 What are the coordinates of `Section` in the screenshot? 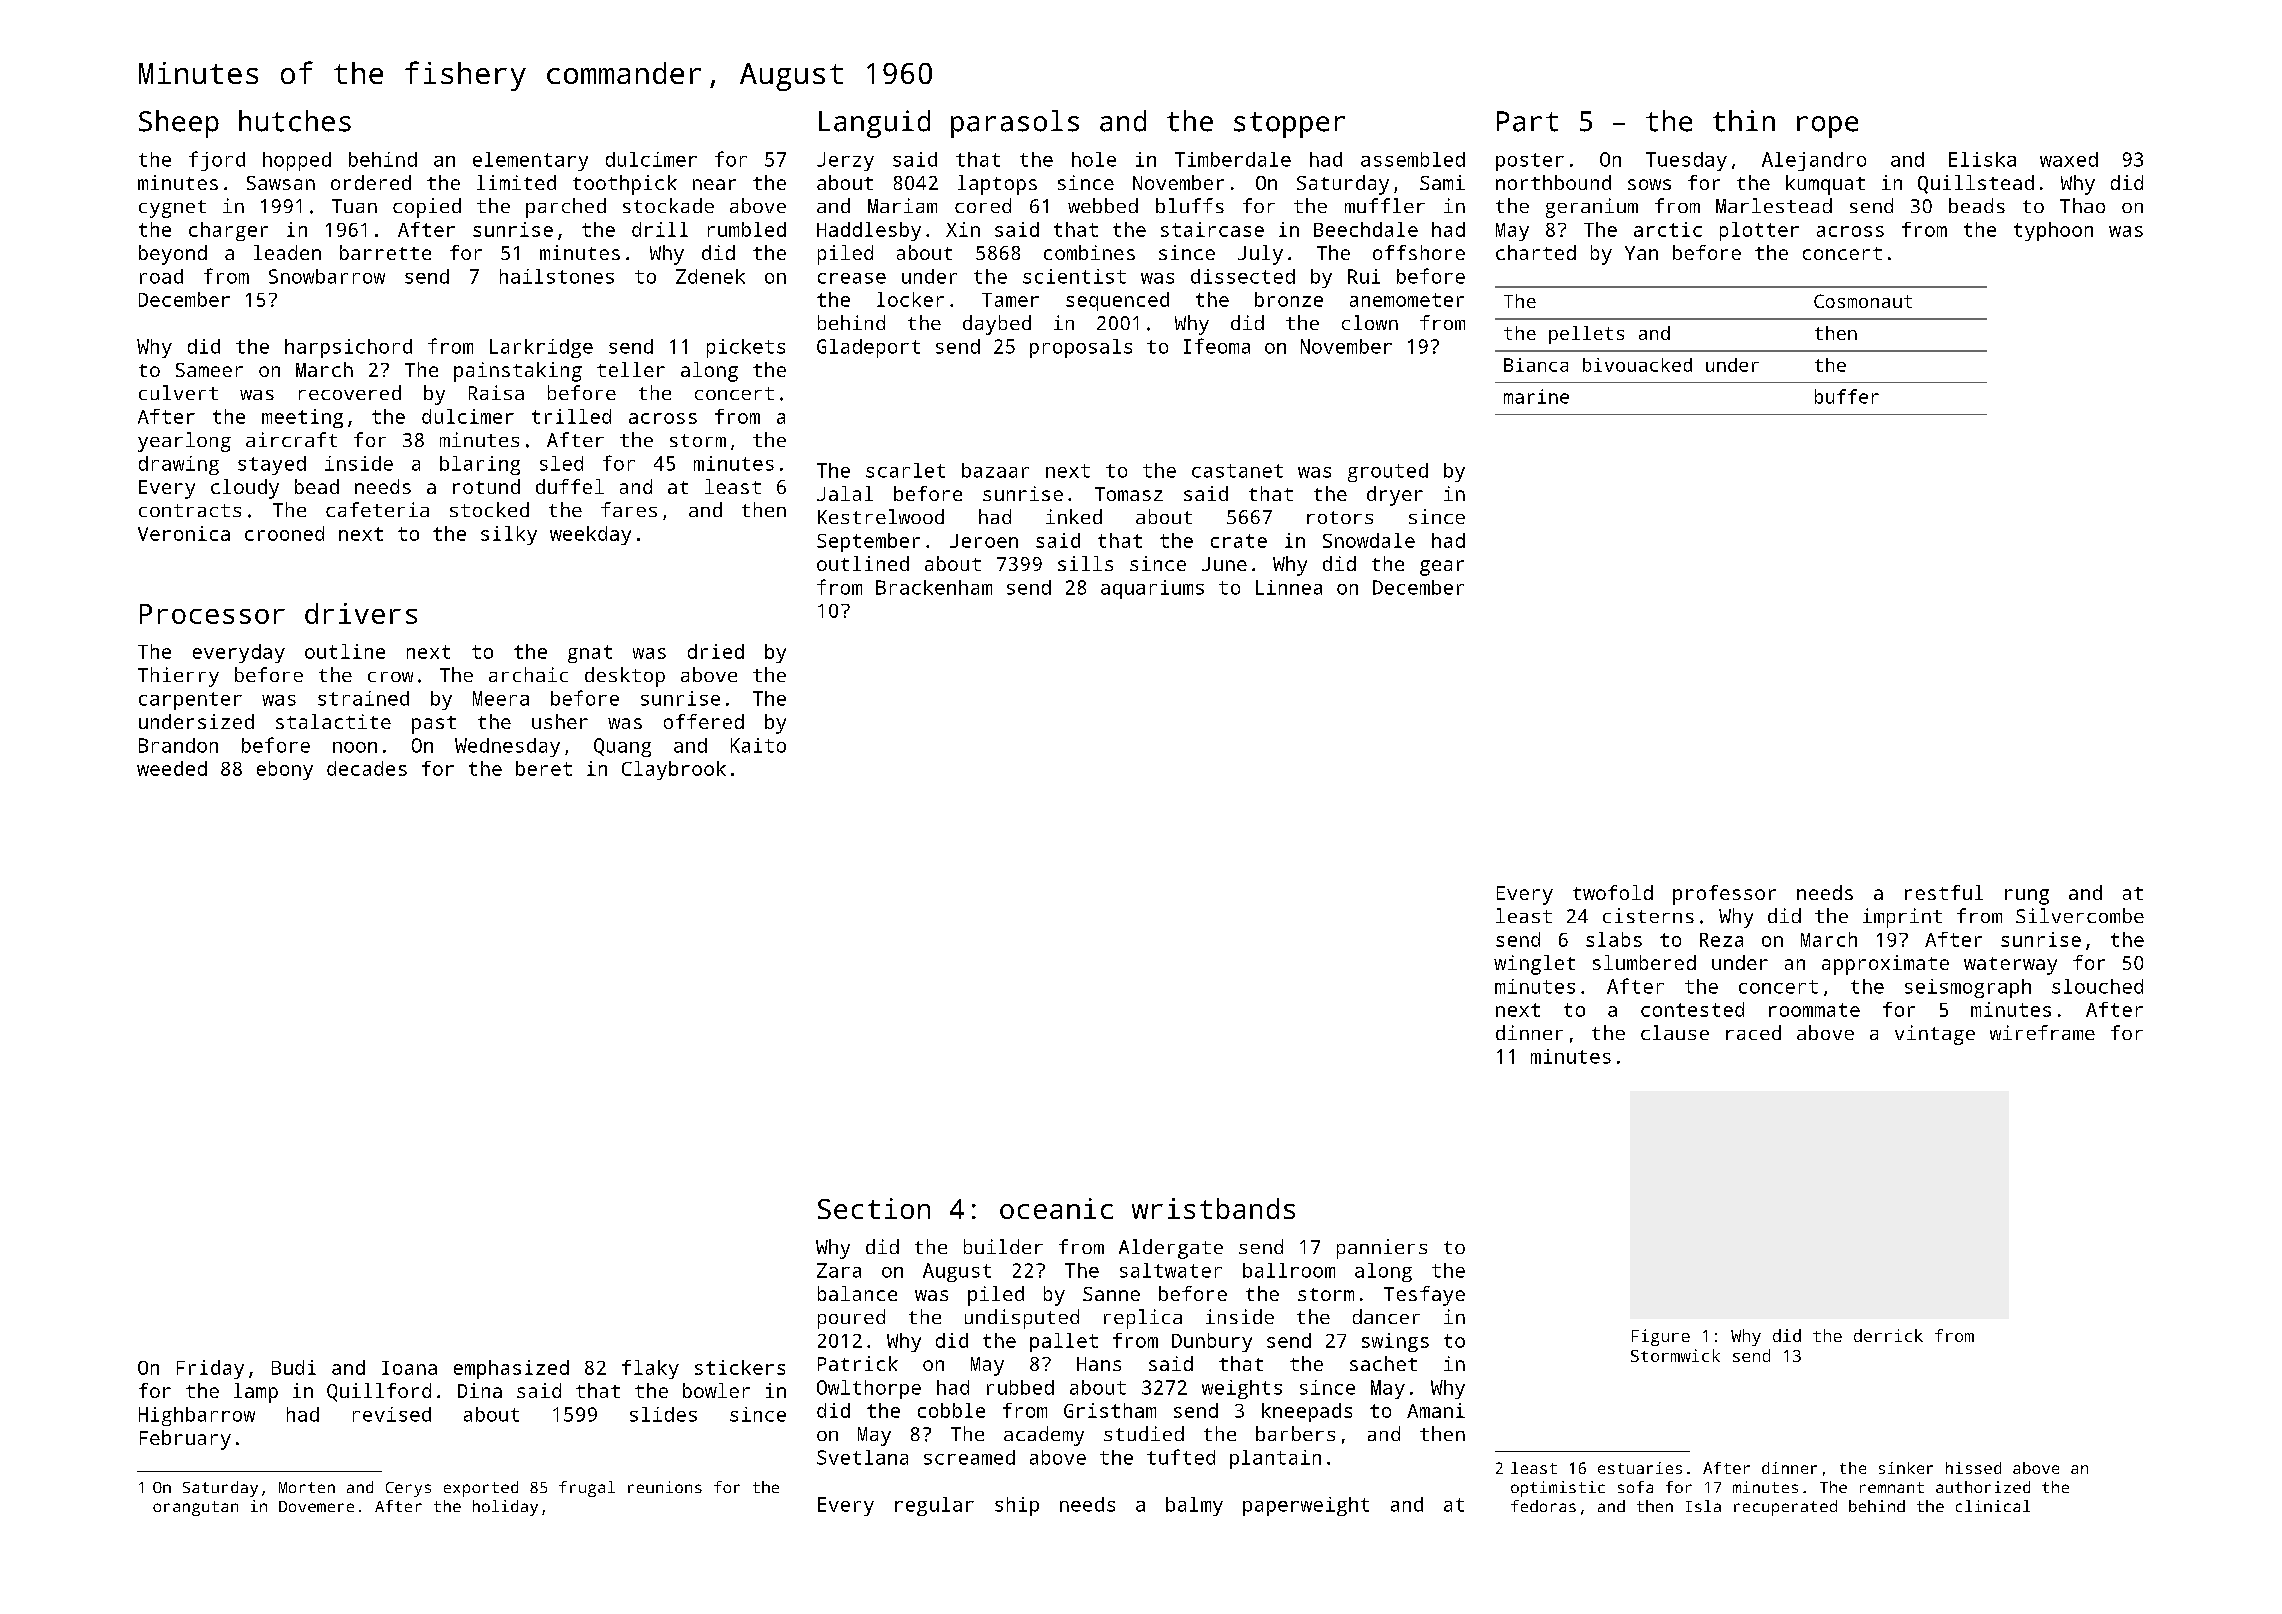 It's located at (874, 1208).
